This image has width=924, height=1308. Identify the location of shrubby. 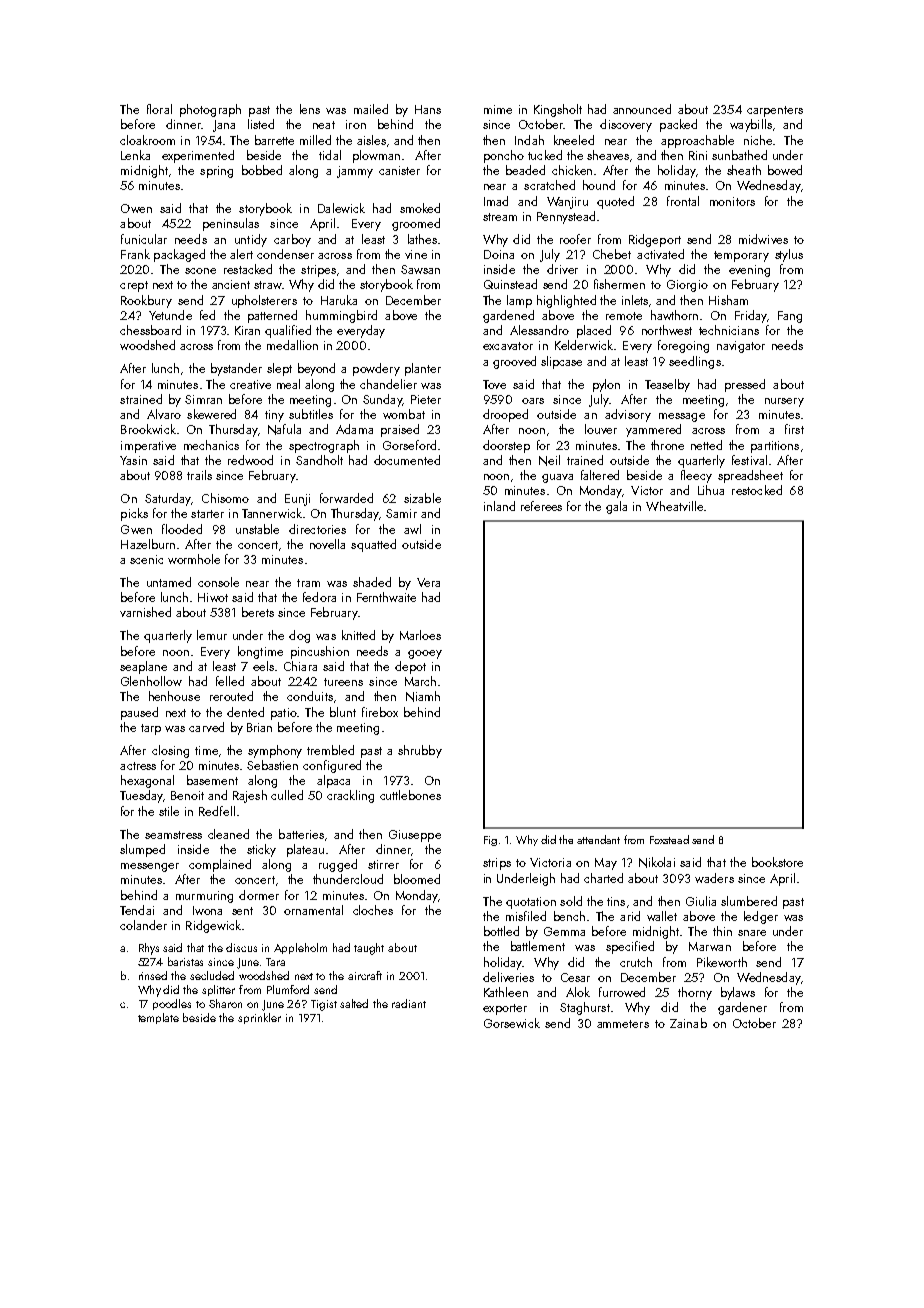
(420, 751).
